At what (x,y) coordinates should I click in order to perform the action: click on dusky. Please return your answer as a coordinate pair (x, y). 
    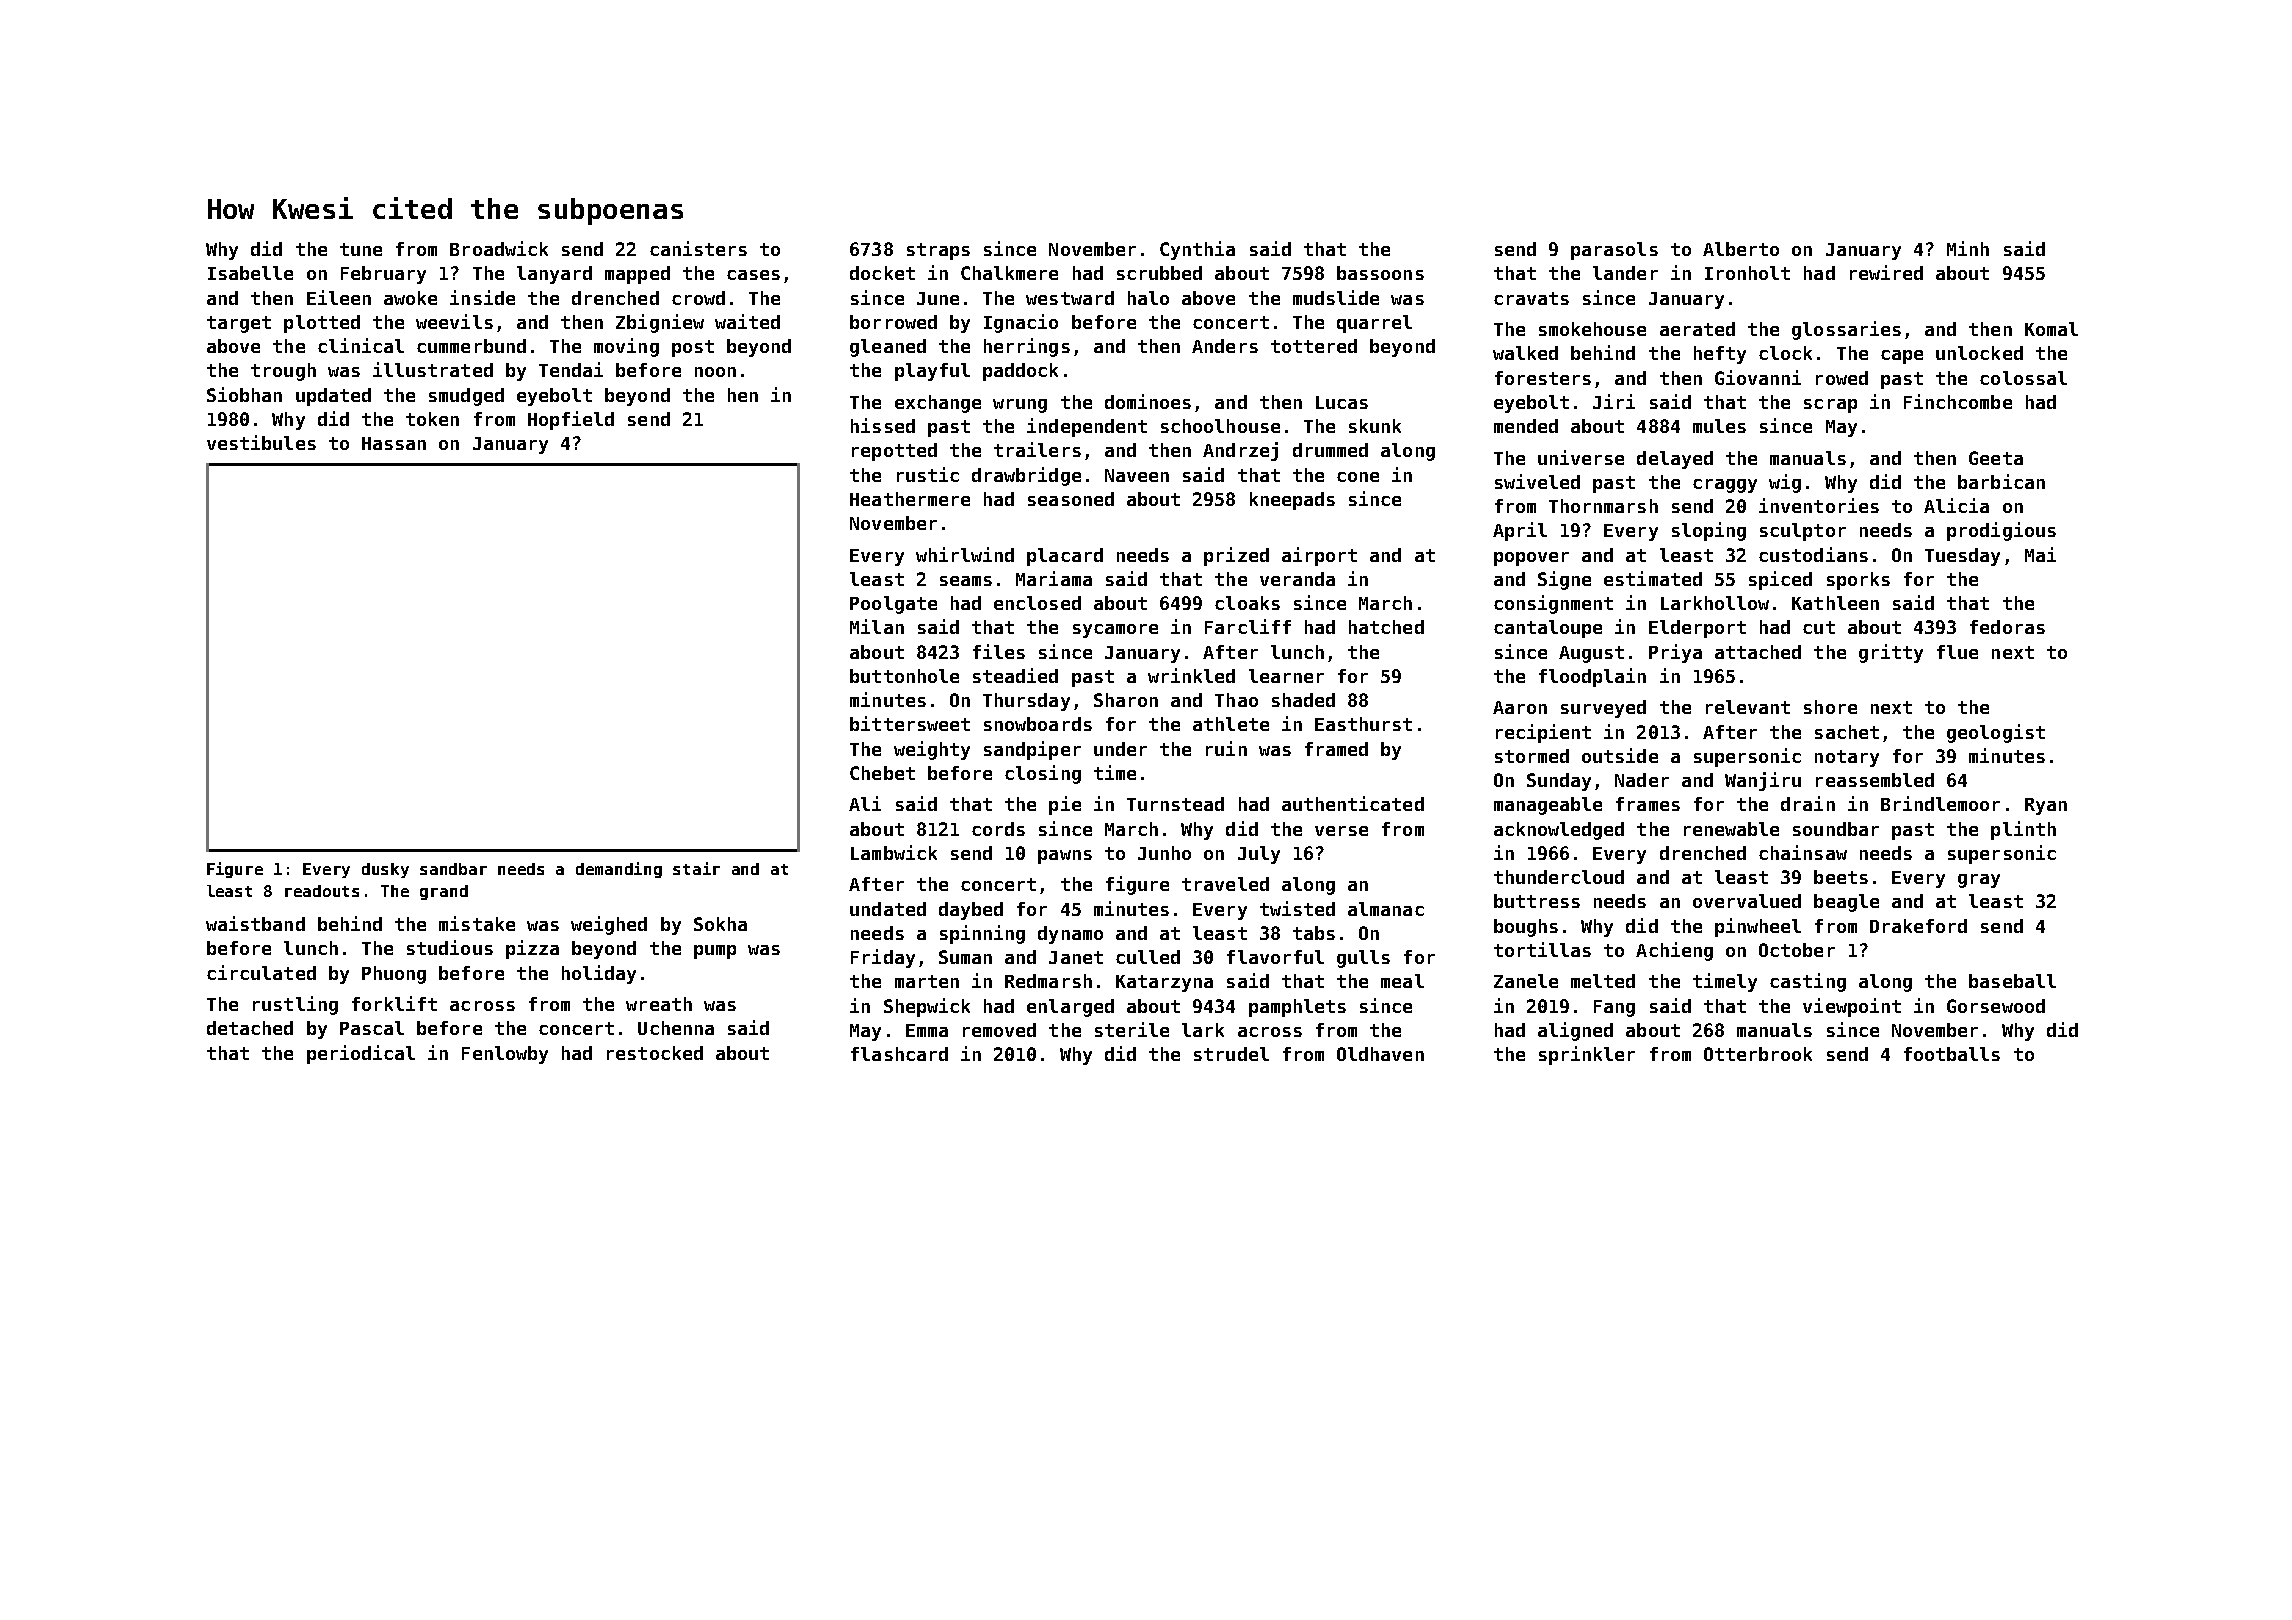
    Looking at the image, I should click on (385, 870).
